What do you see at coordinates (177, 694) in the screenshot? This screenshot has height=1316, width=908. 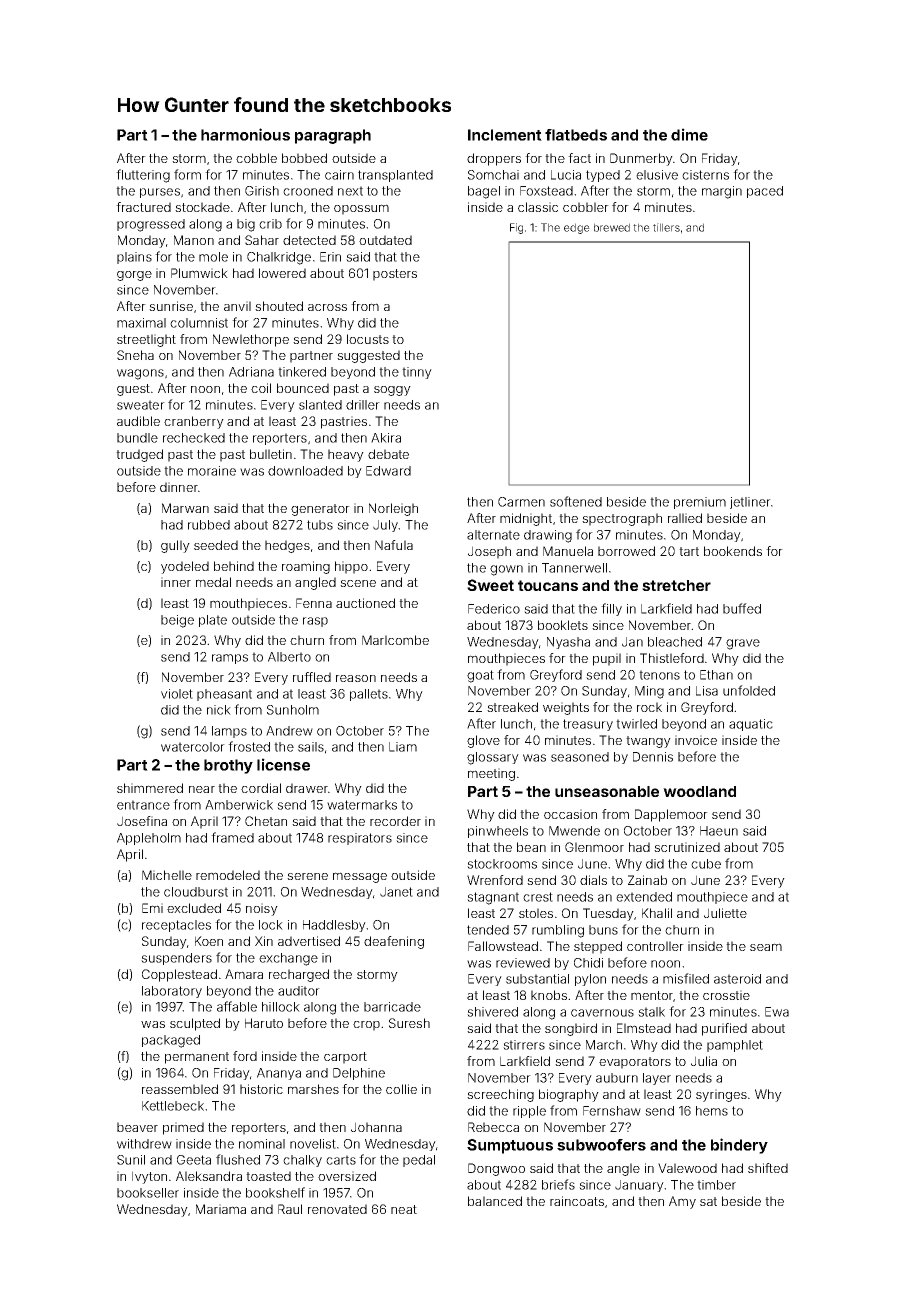 I see `violet` at bounding box center [177, 694].
